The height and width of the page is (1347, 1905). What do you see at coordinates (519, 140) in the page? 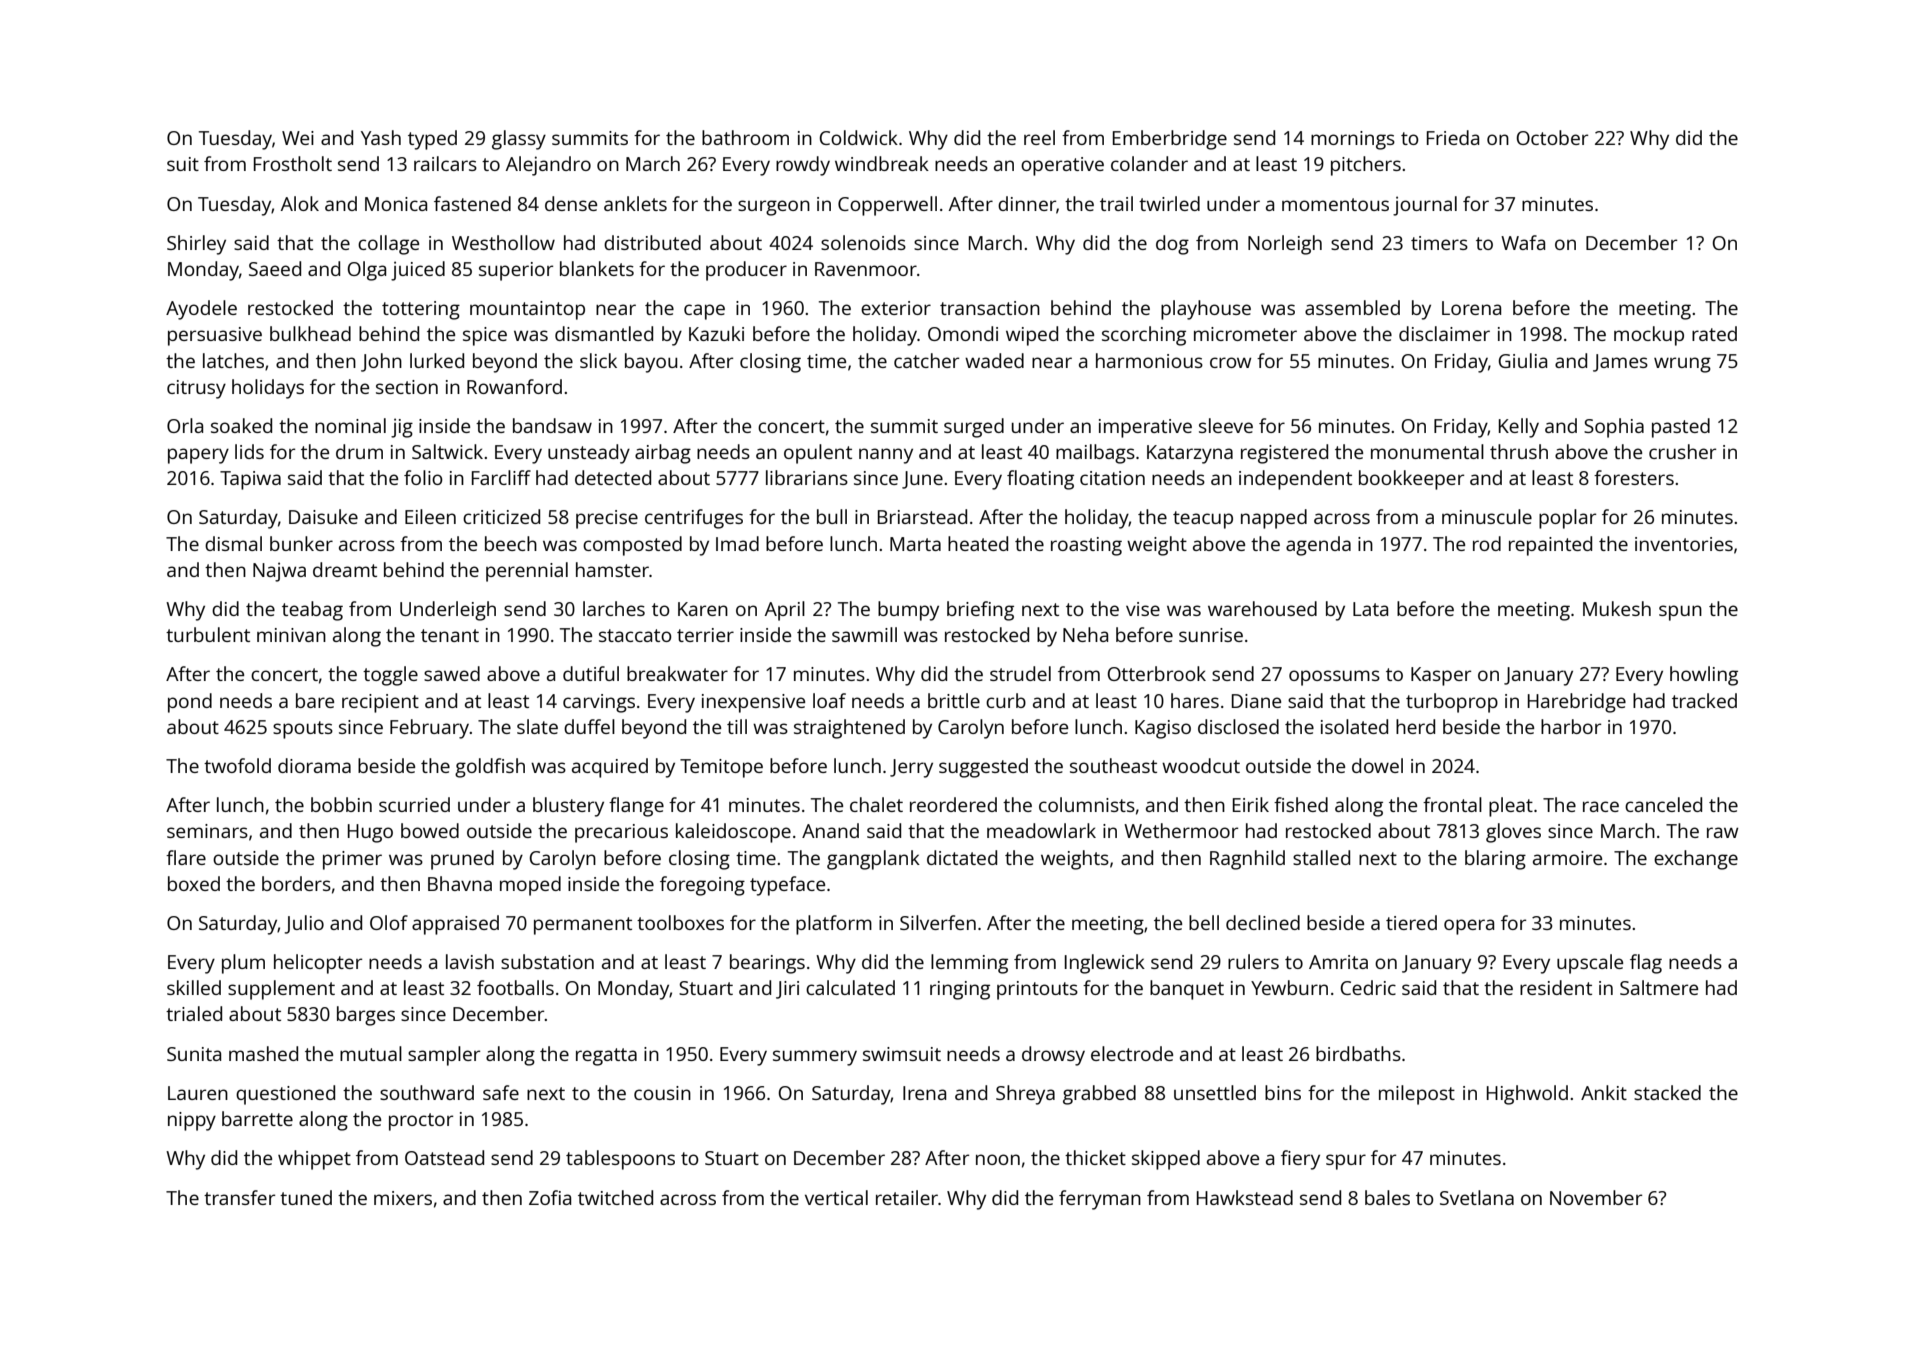
I see `glassy` at bounding box center [519, 140].
